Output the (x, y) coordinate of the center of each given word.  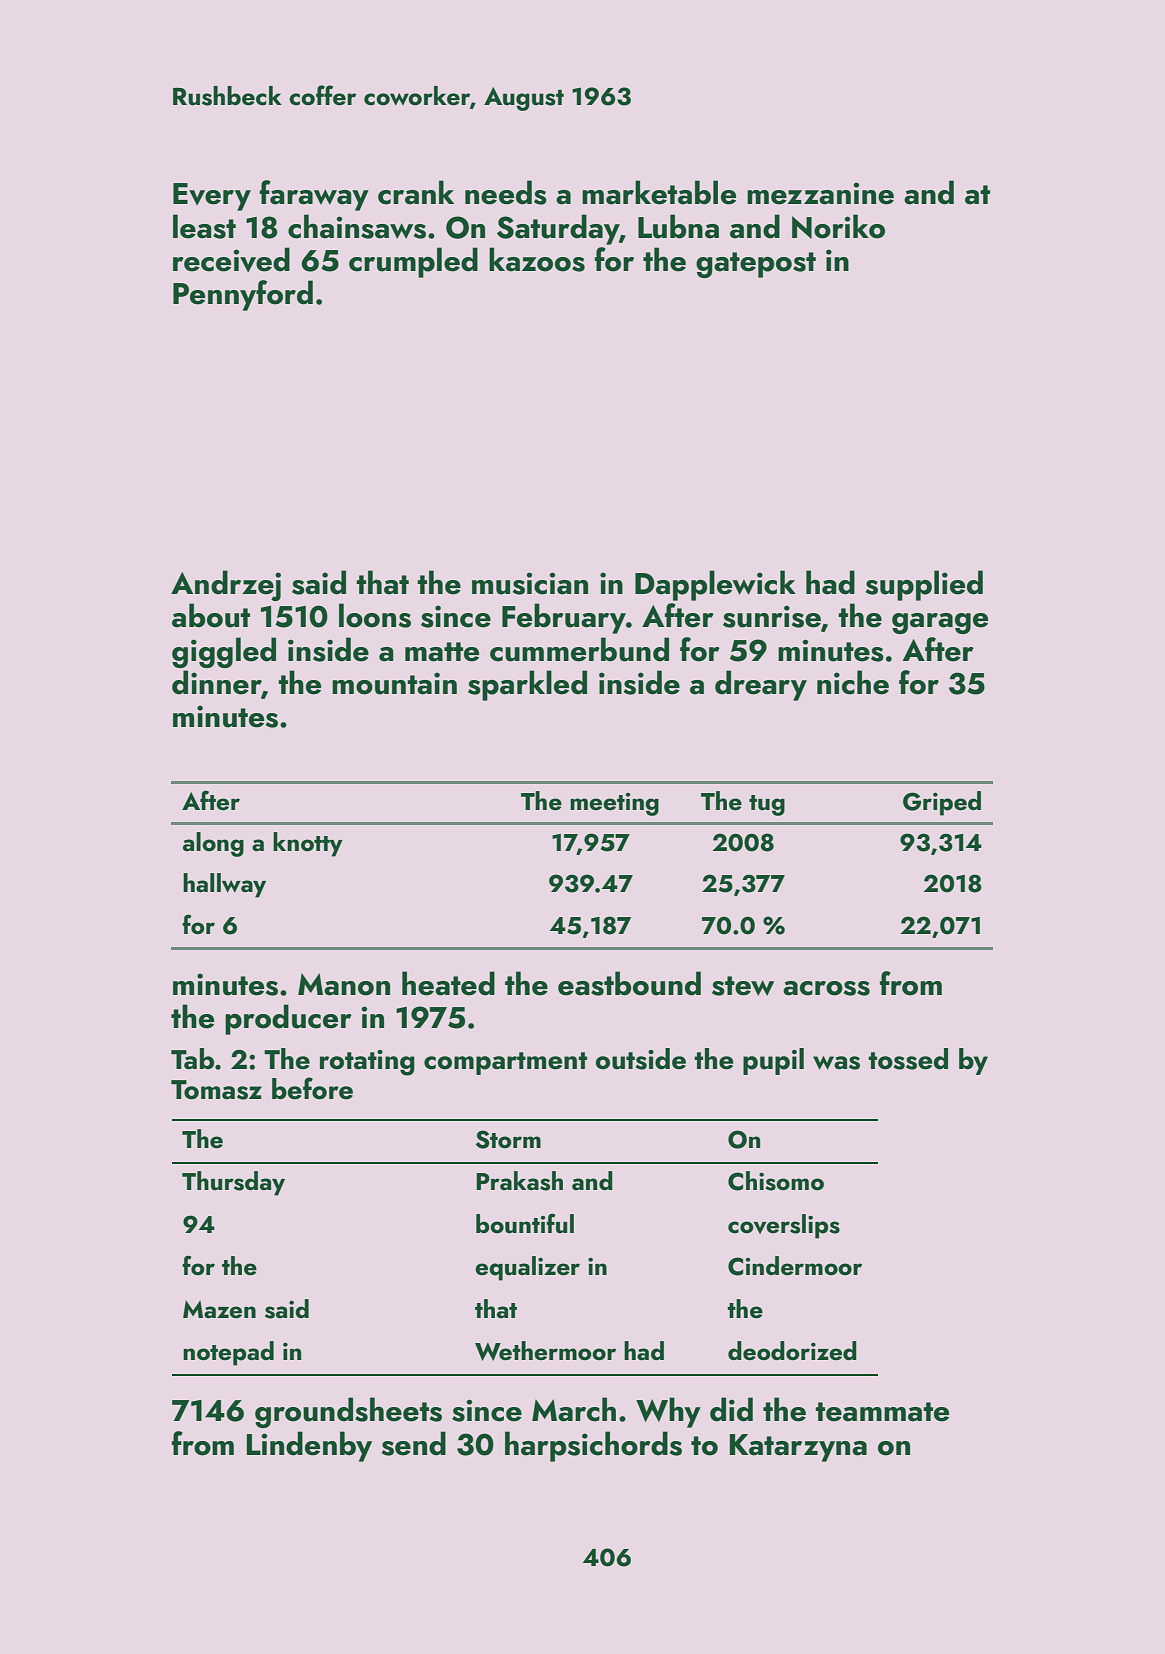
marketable (659, 192)
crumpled (413, 262)
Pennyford (243, 295)
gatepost (756, 265)
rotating (367, 1063)
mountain (394, 683)
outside (641, 1059)
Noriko (838, 226)
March (574, 1409)
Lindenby (309, 1446)
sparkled (527, 685)
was (836, 1063)
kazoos (537, 259)
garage (940, 623)
